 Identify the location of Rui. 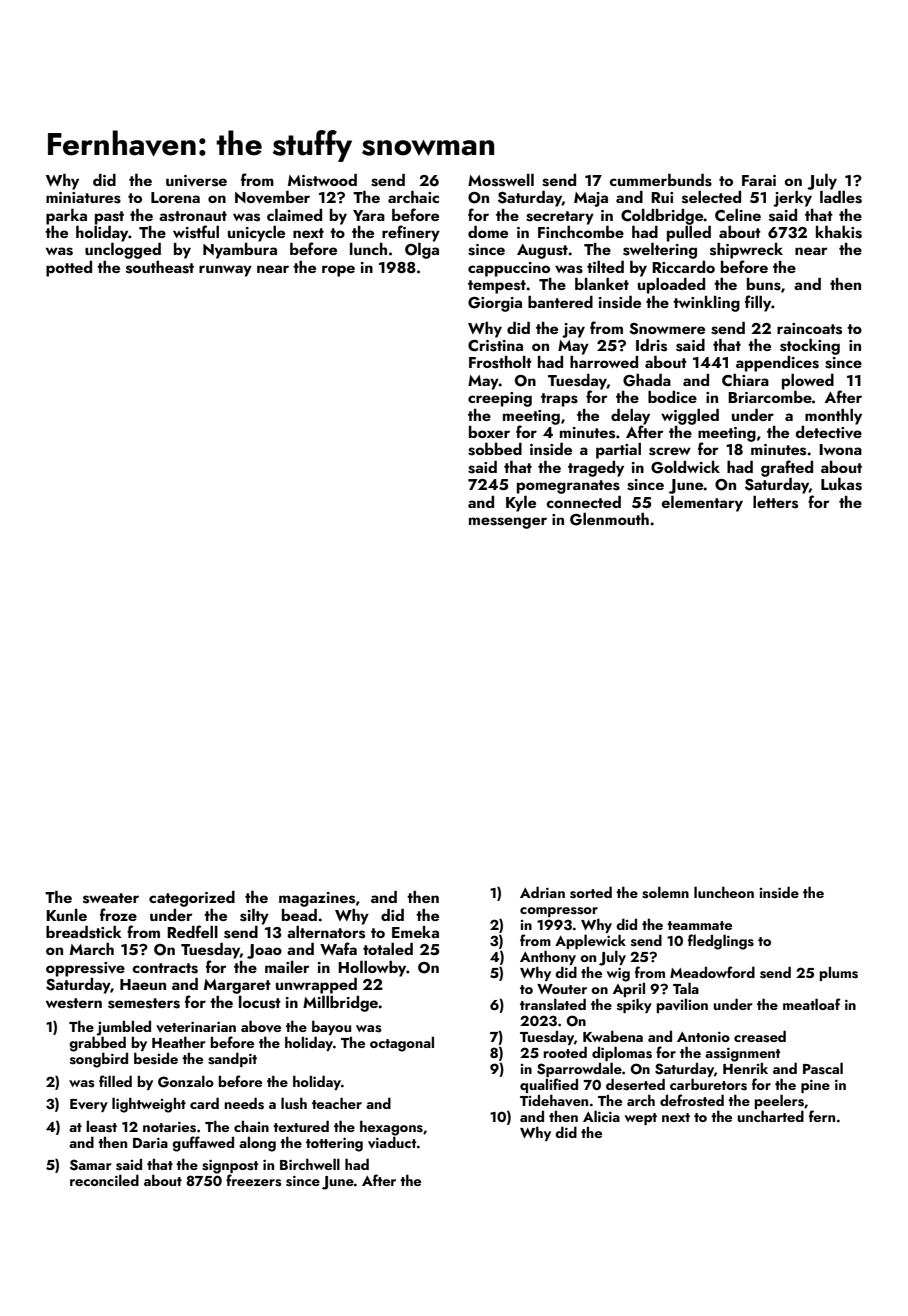
(662, 197).
